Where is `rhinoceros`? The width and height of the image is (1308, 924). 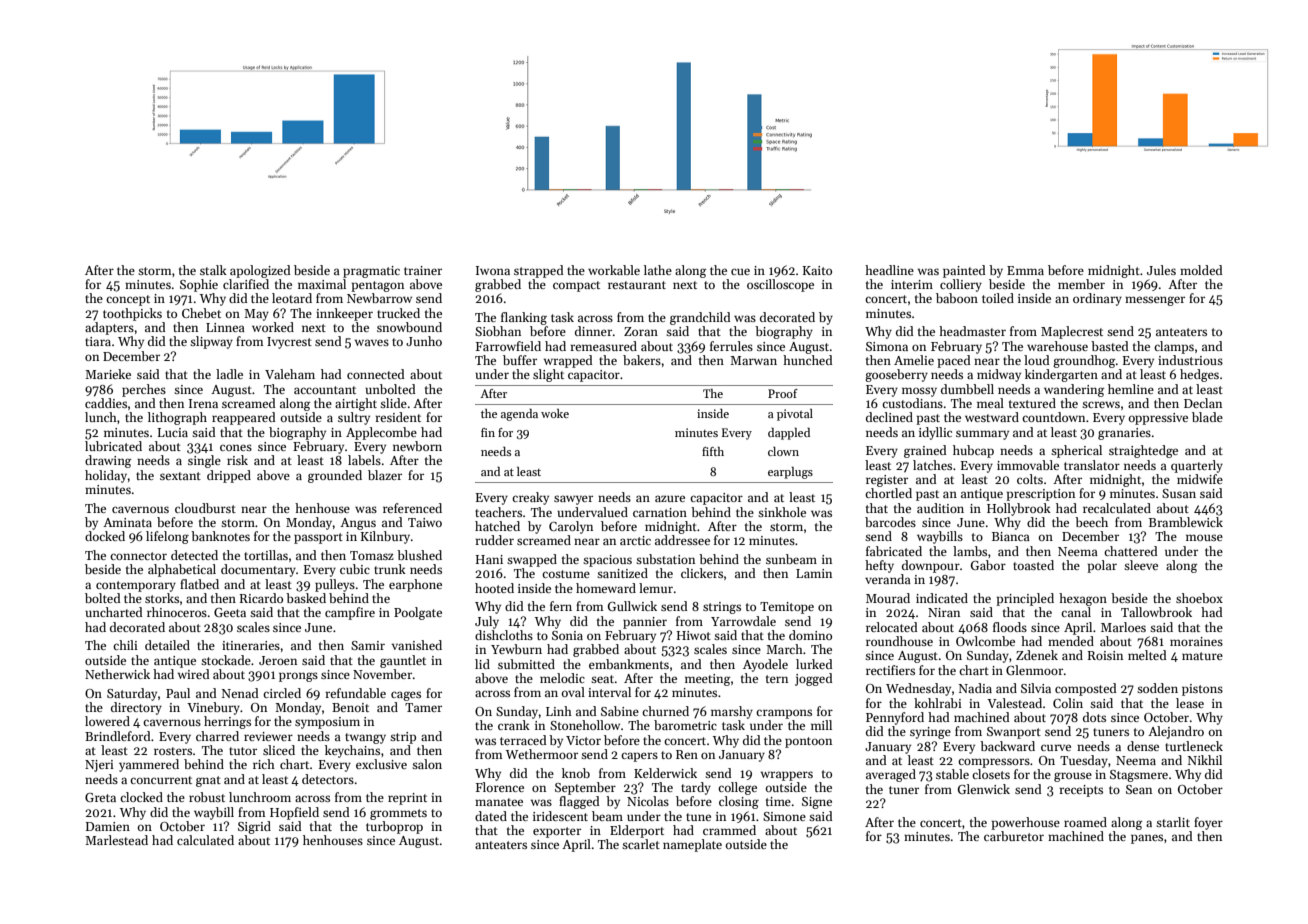 rhinoceros is located at coordinates (177, 612).
